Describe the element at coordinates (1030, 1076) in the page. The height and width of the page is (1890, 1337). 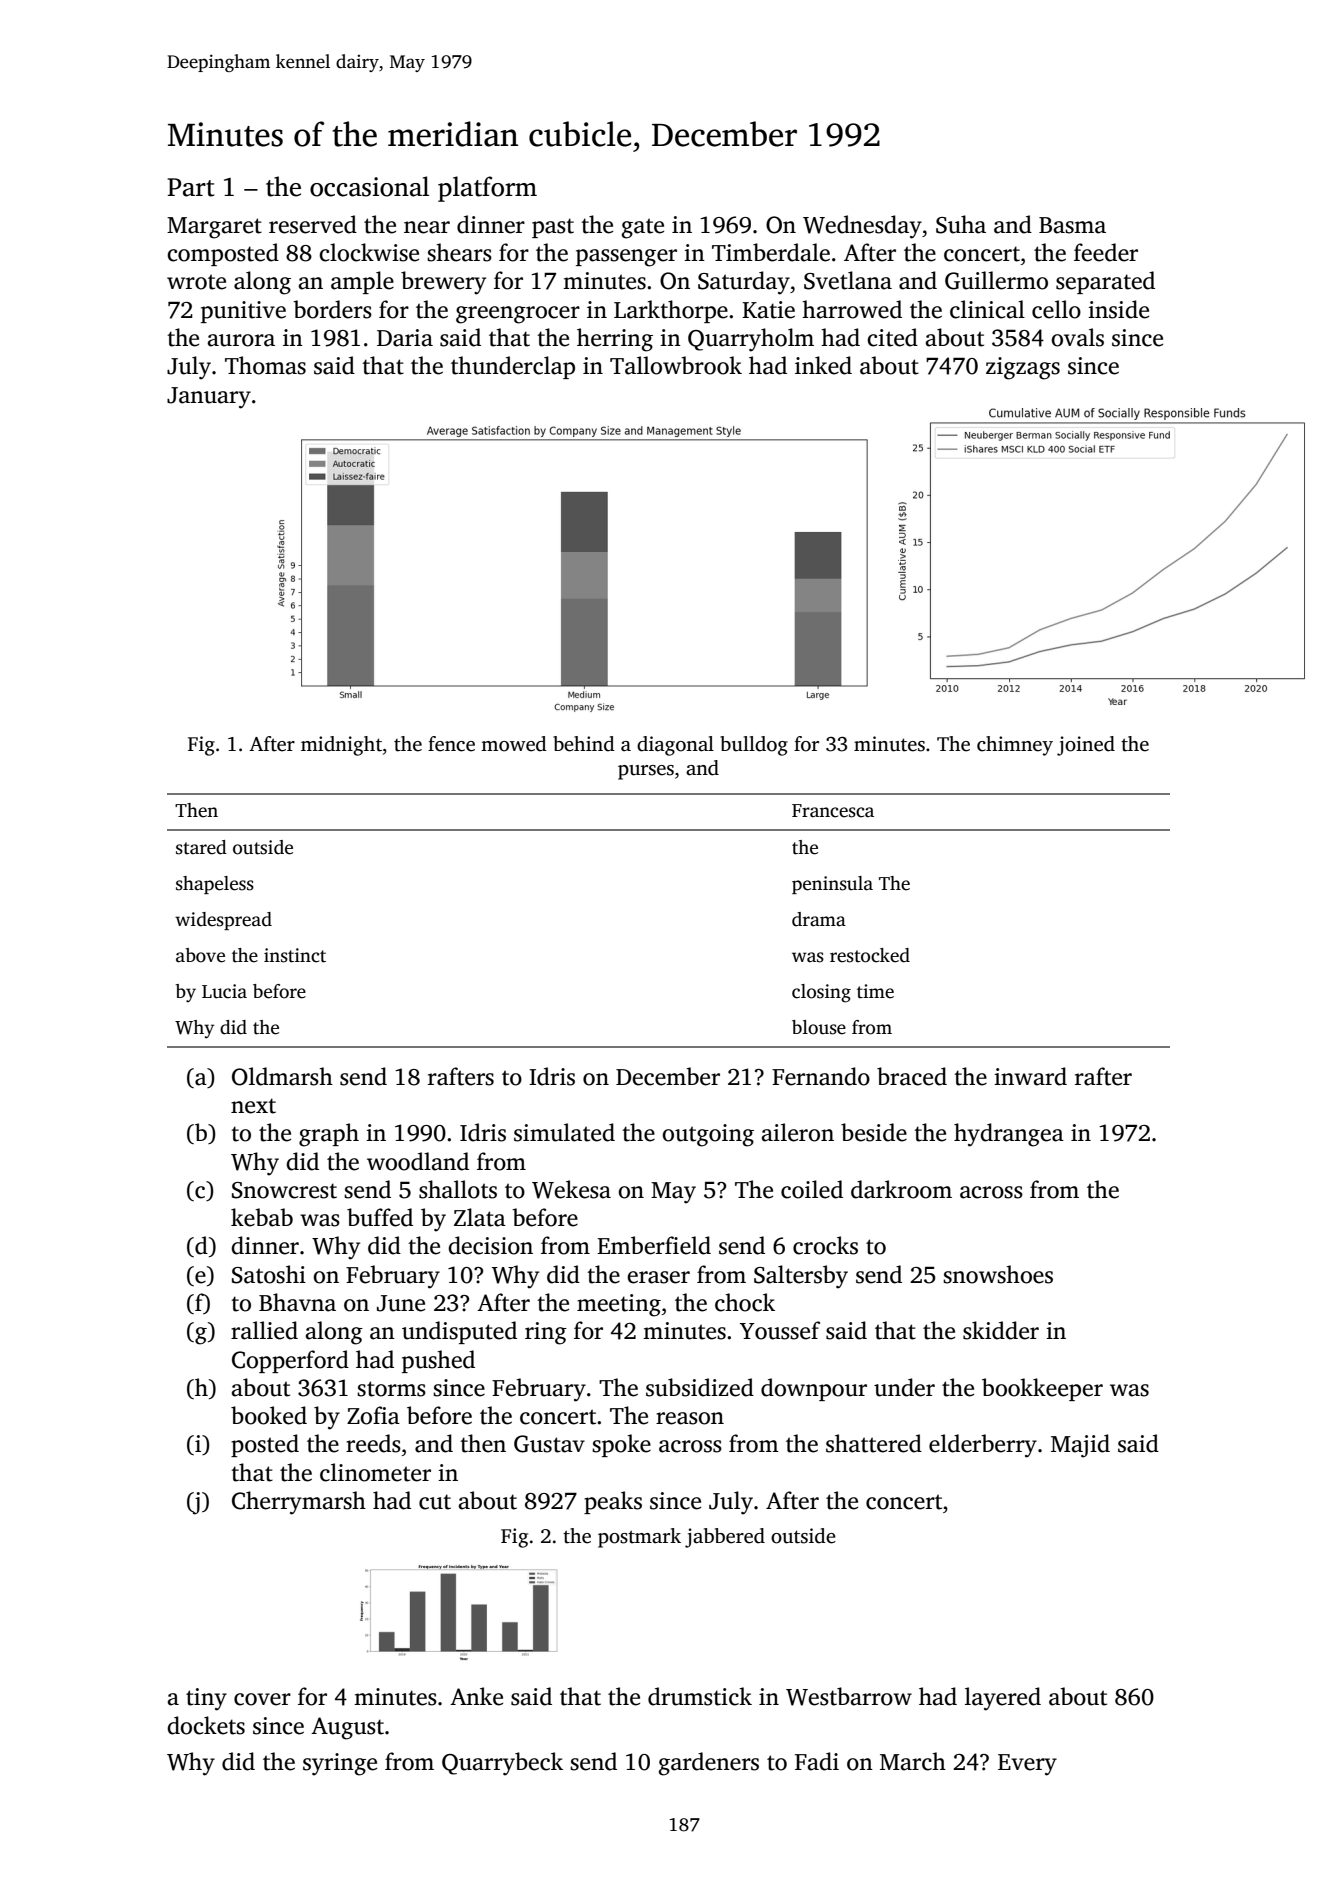
I see `inward` at that location.
